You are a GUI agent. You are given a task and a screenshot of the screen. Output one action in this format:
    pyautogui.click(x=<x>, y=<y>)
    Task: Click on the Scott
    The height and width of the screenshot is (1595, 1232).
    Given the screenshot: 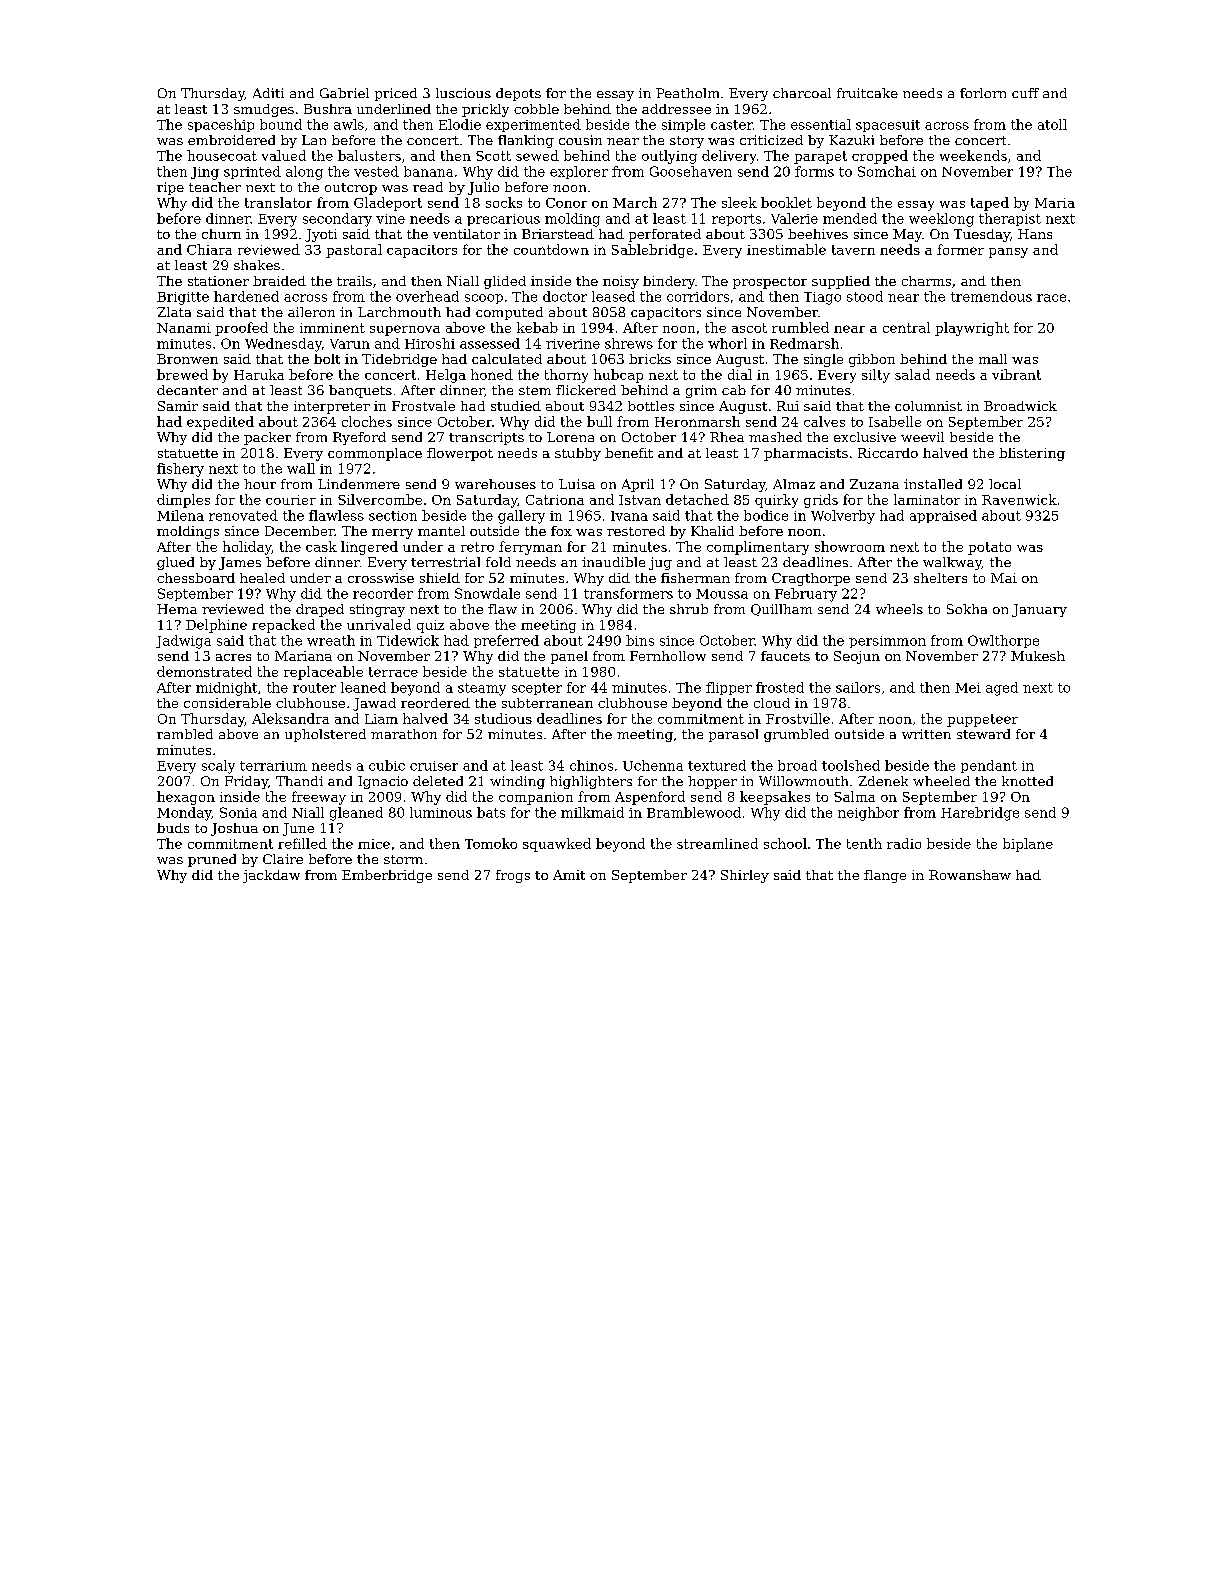 What is the action you would take?
    pyautogui.click(x=493, y=156)
